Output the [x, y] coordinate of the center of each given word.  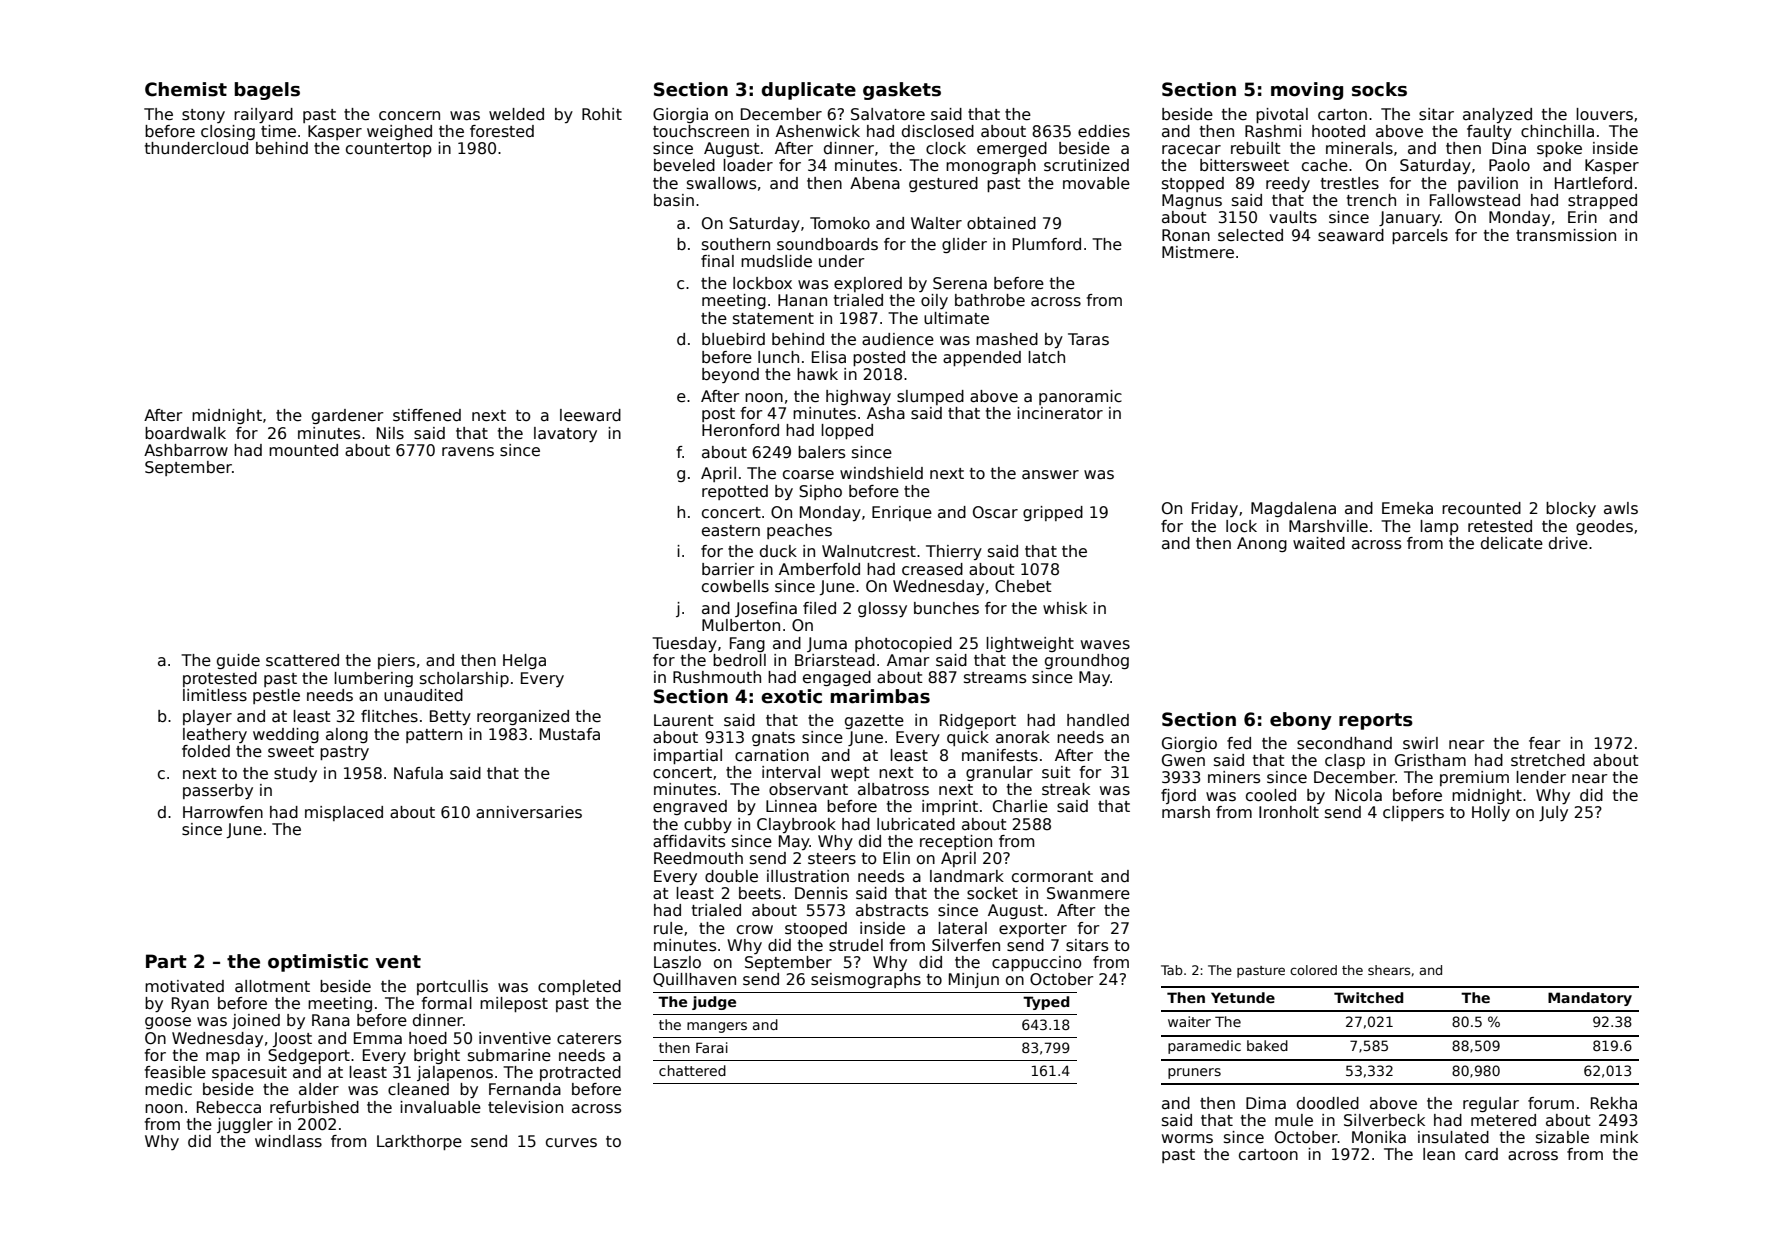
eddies [1104, 131]
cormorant [1052, 877]
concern [409, 115]
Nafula [418, 773]
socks [1379, 89]
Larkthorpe [419, 1142]
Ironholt [1289, 812]
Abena [875, 183]
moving [1307, 91]
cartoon [1268, 1154]
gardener [348, 416]
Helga [524, 661]
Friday [1215, 509]
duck [778, 551]
